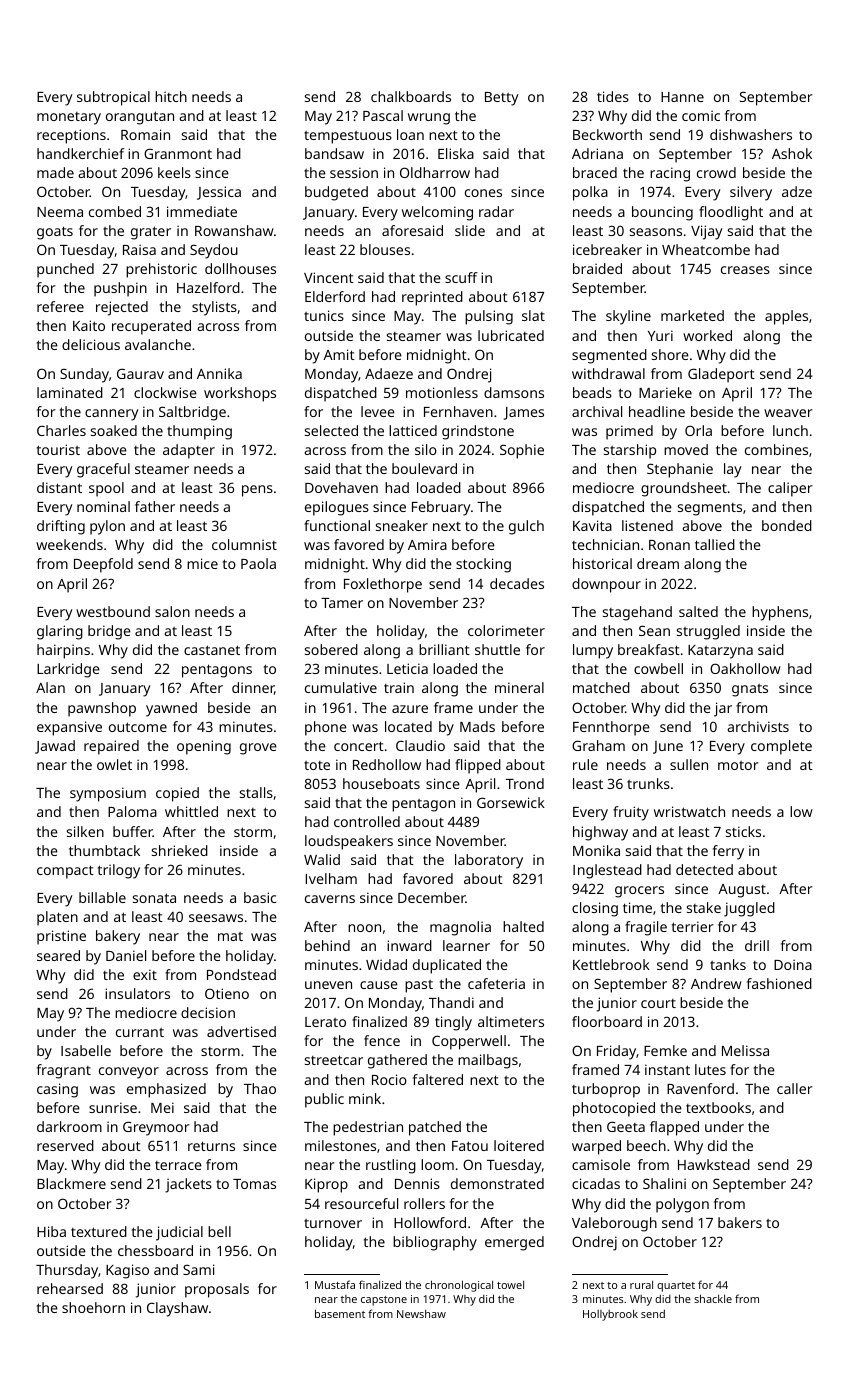 Image resolution: width=849 pixels, height=1400 pixels. I want to click on apples, so click(786, 317).
